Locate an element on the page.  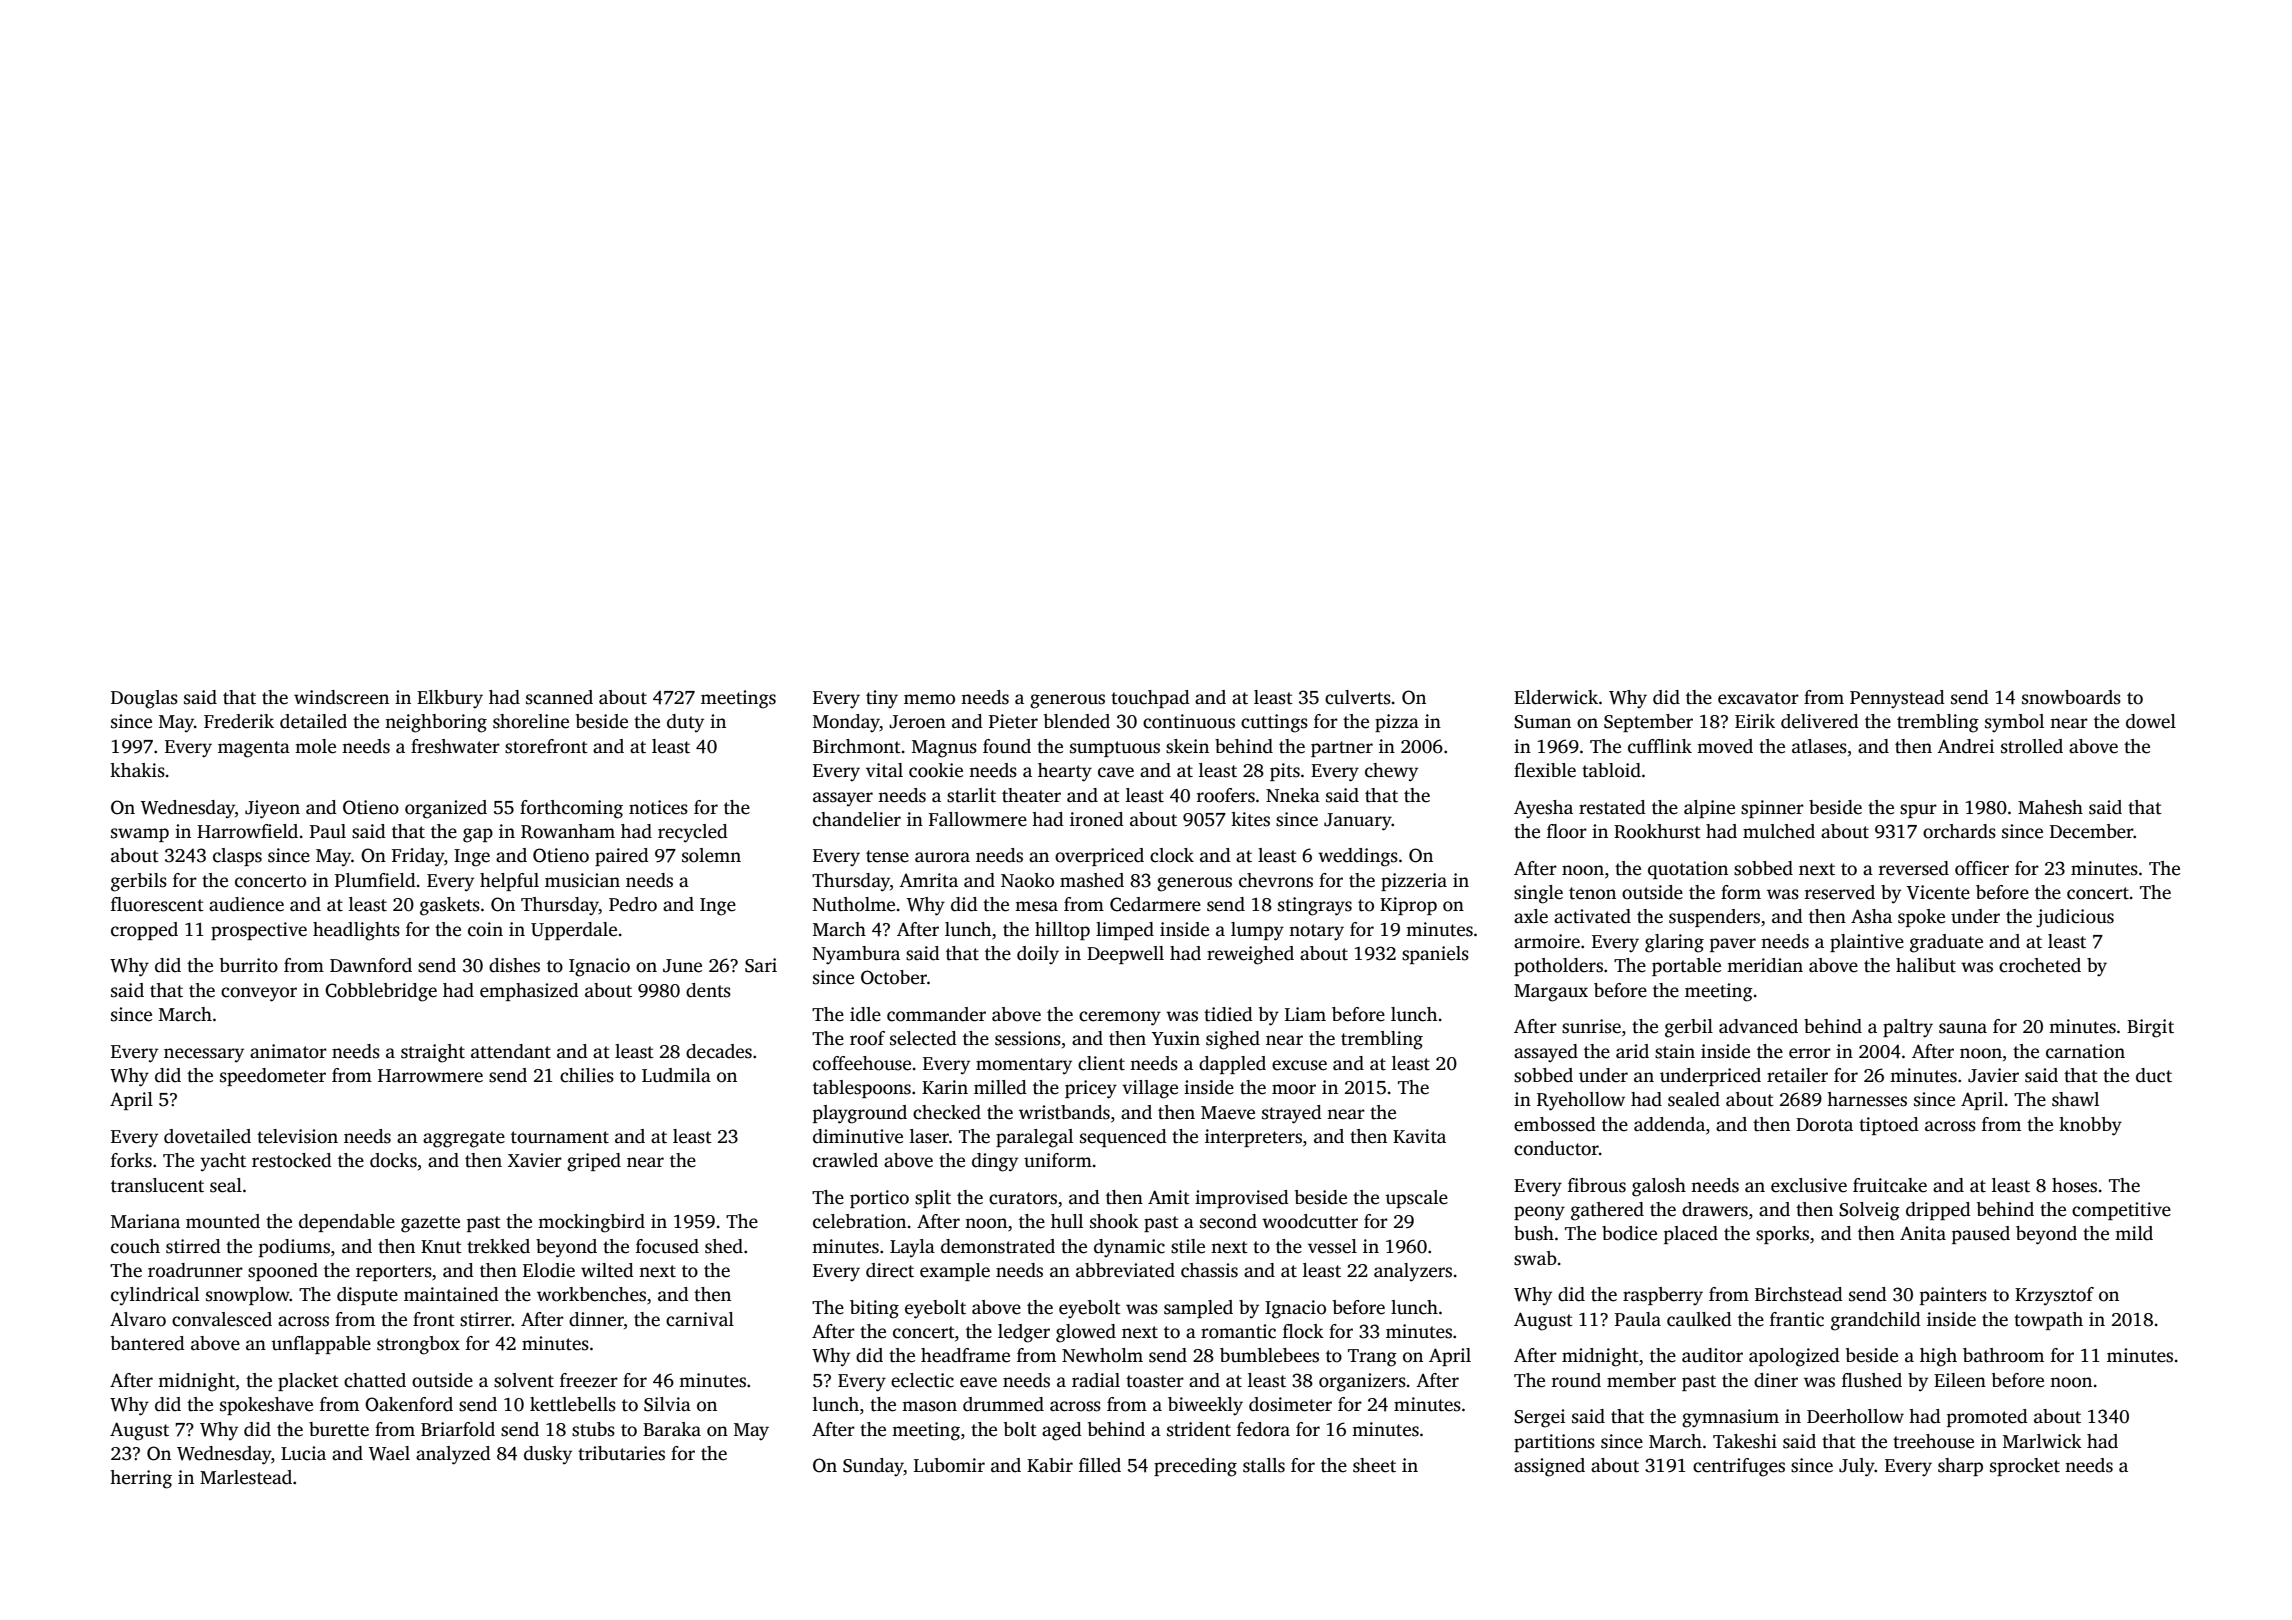
dovetailed is located at coordinates (207, 1136).
